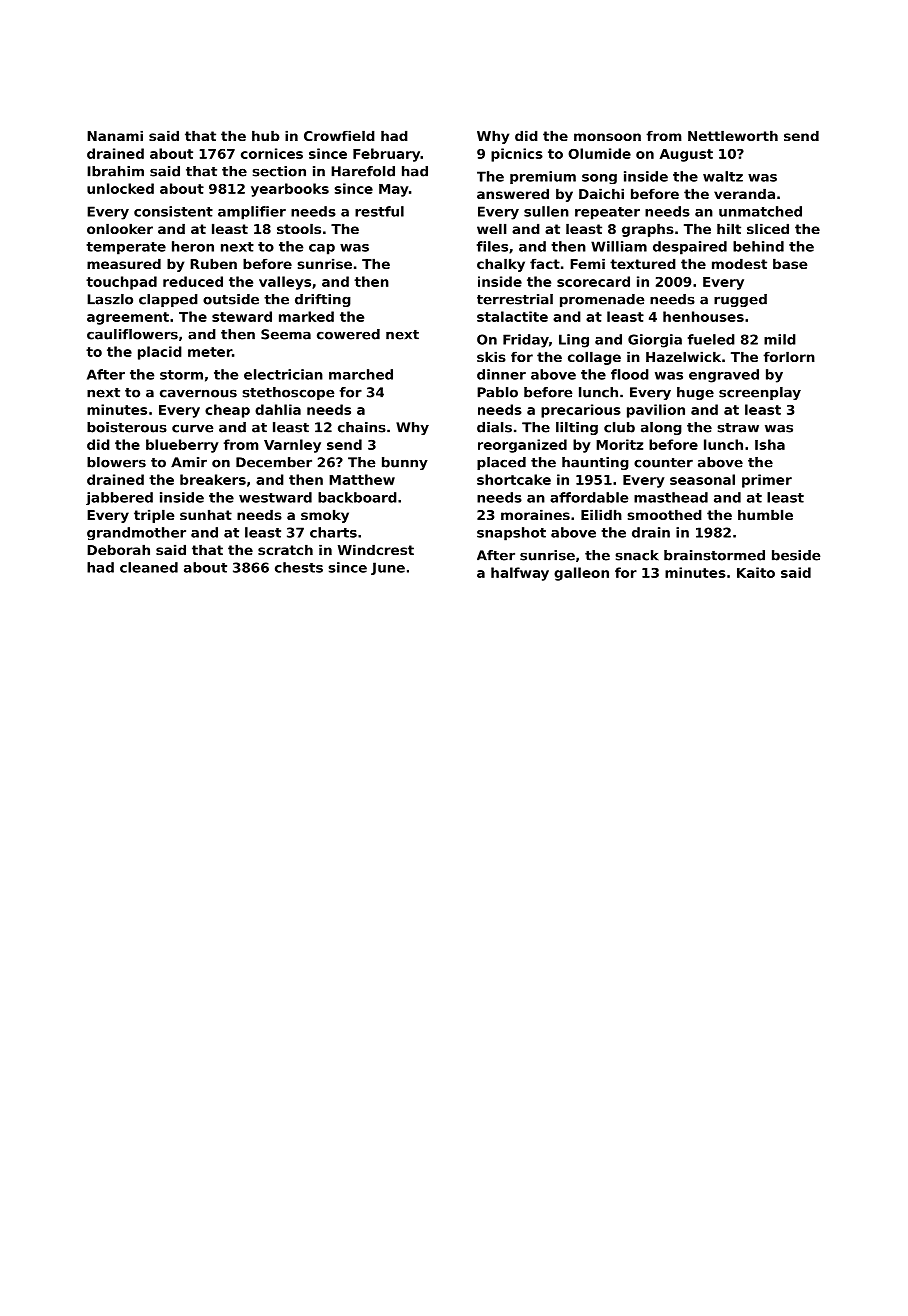 The height and width of the document is (1316, 908). What do you see at coordinates (361, 374) in the document?
I see `marched` at bounding box center [361, 374].
